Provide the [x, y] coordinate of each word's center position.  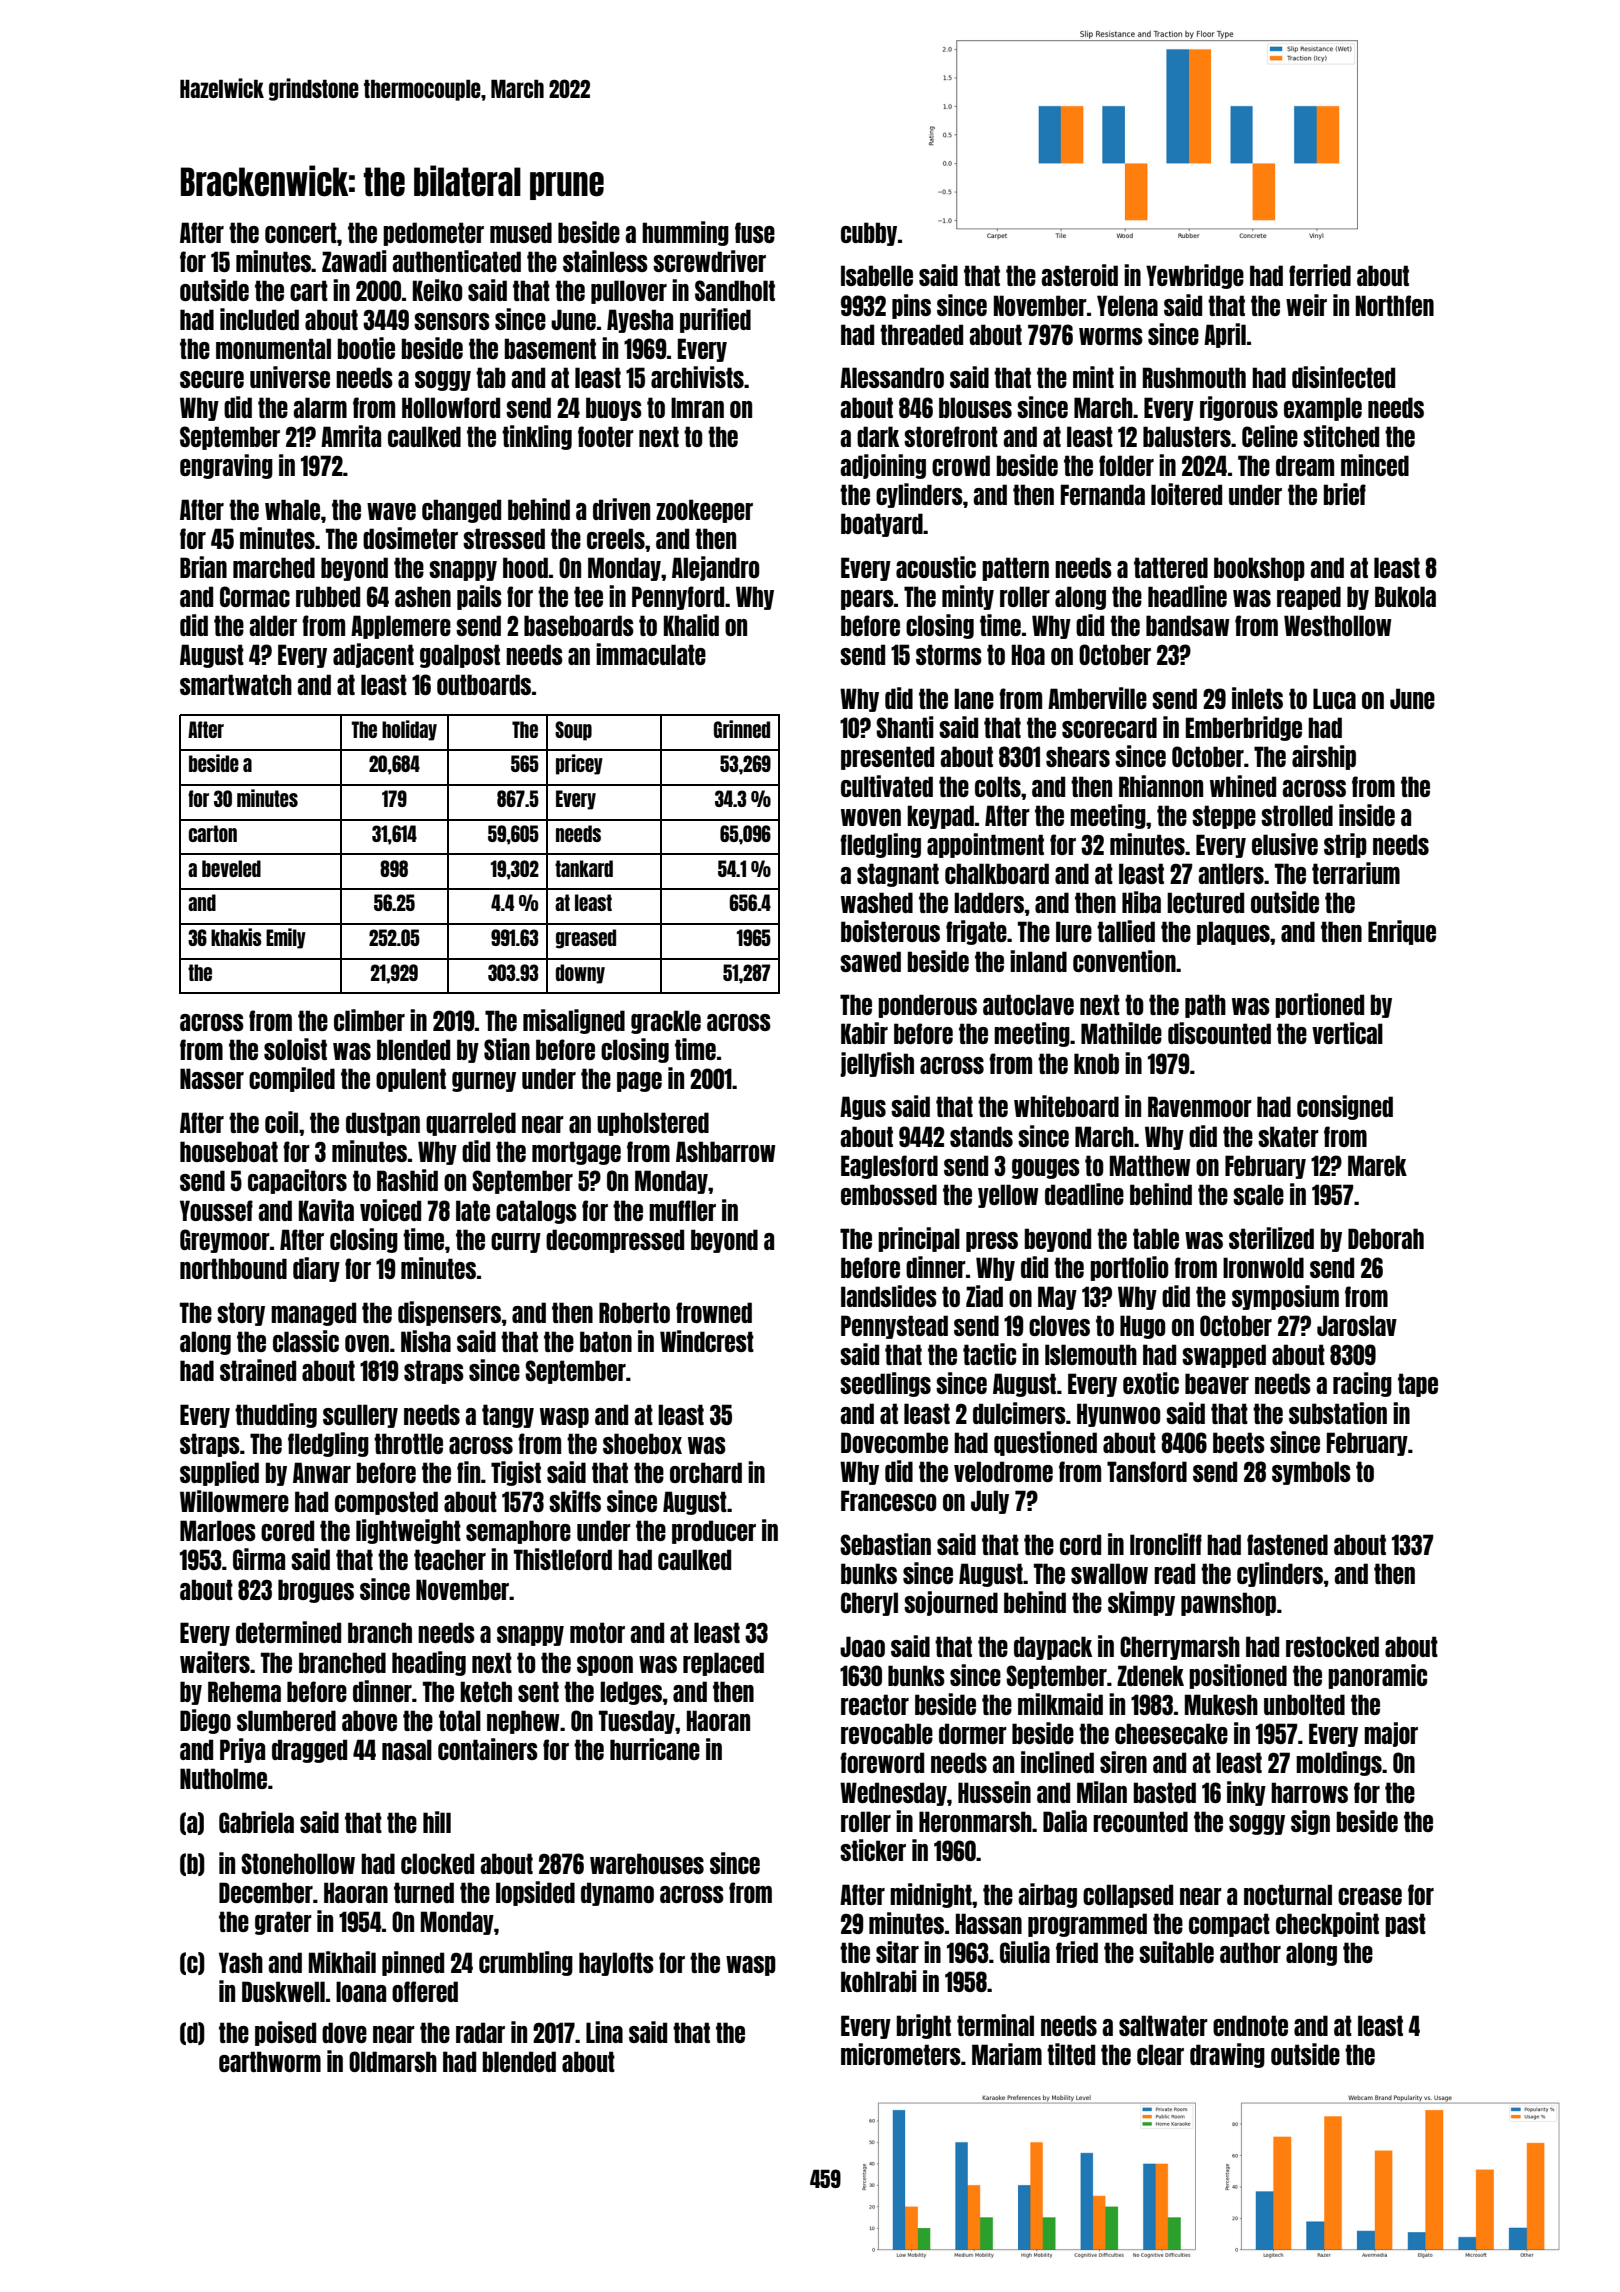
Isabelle [877, 275]
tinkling [537, 437]
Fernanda [1103, 494]
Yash [241, 1962]
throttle [408, 1443]
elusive [1285, 844]
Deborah [1386, 1238]
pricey [579, 764]
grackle [666, 1022]
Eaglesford [889, 1167]
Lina [604, 2032]
